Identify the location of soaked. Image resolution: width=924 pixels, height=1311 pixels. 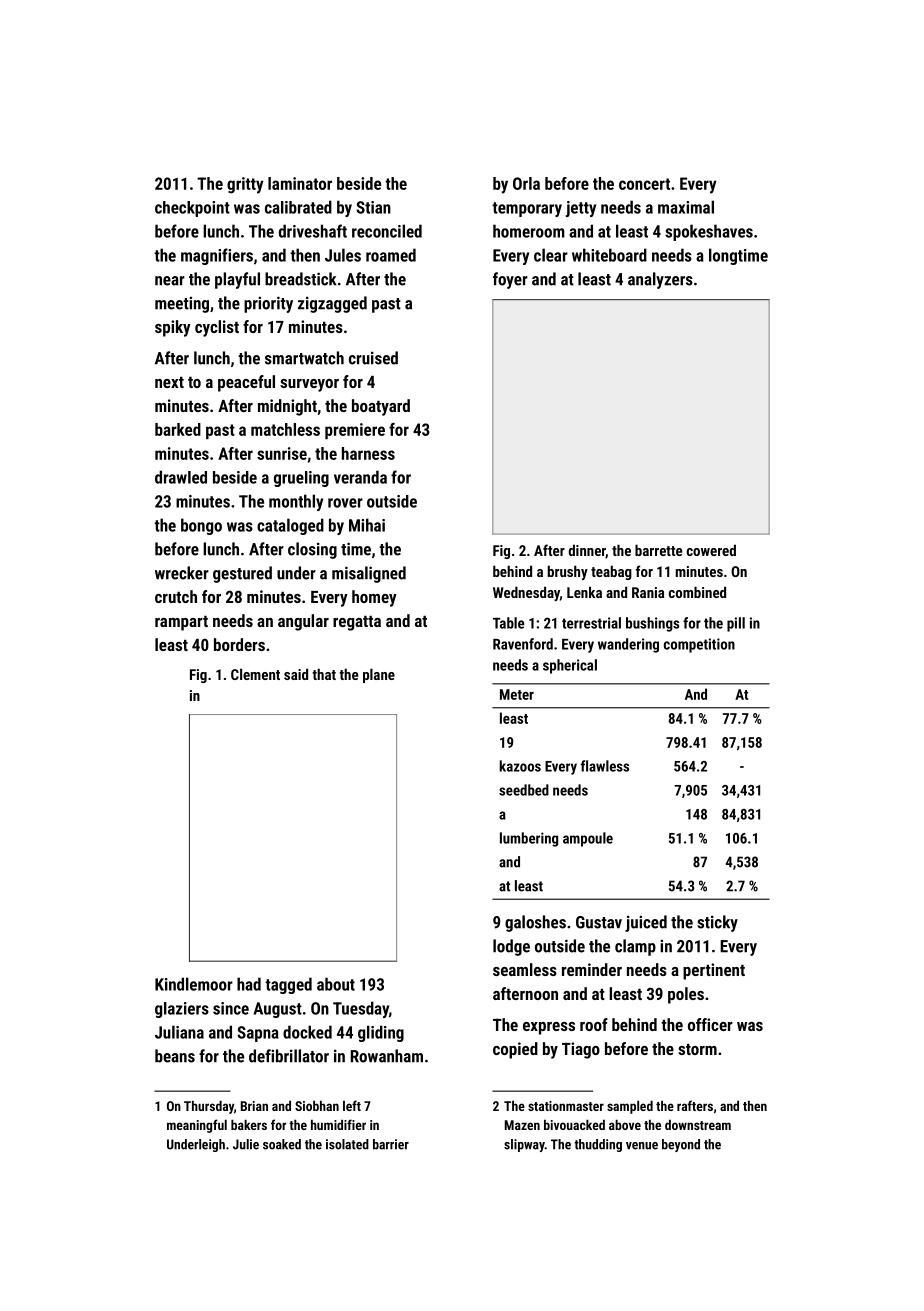
(282, 1144).
